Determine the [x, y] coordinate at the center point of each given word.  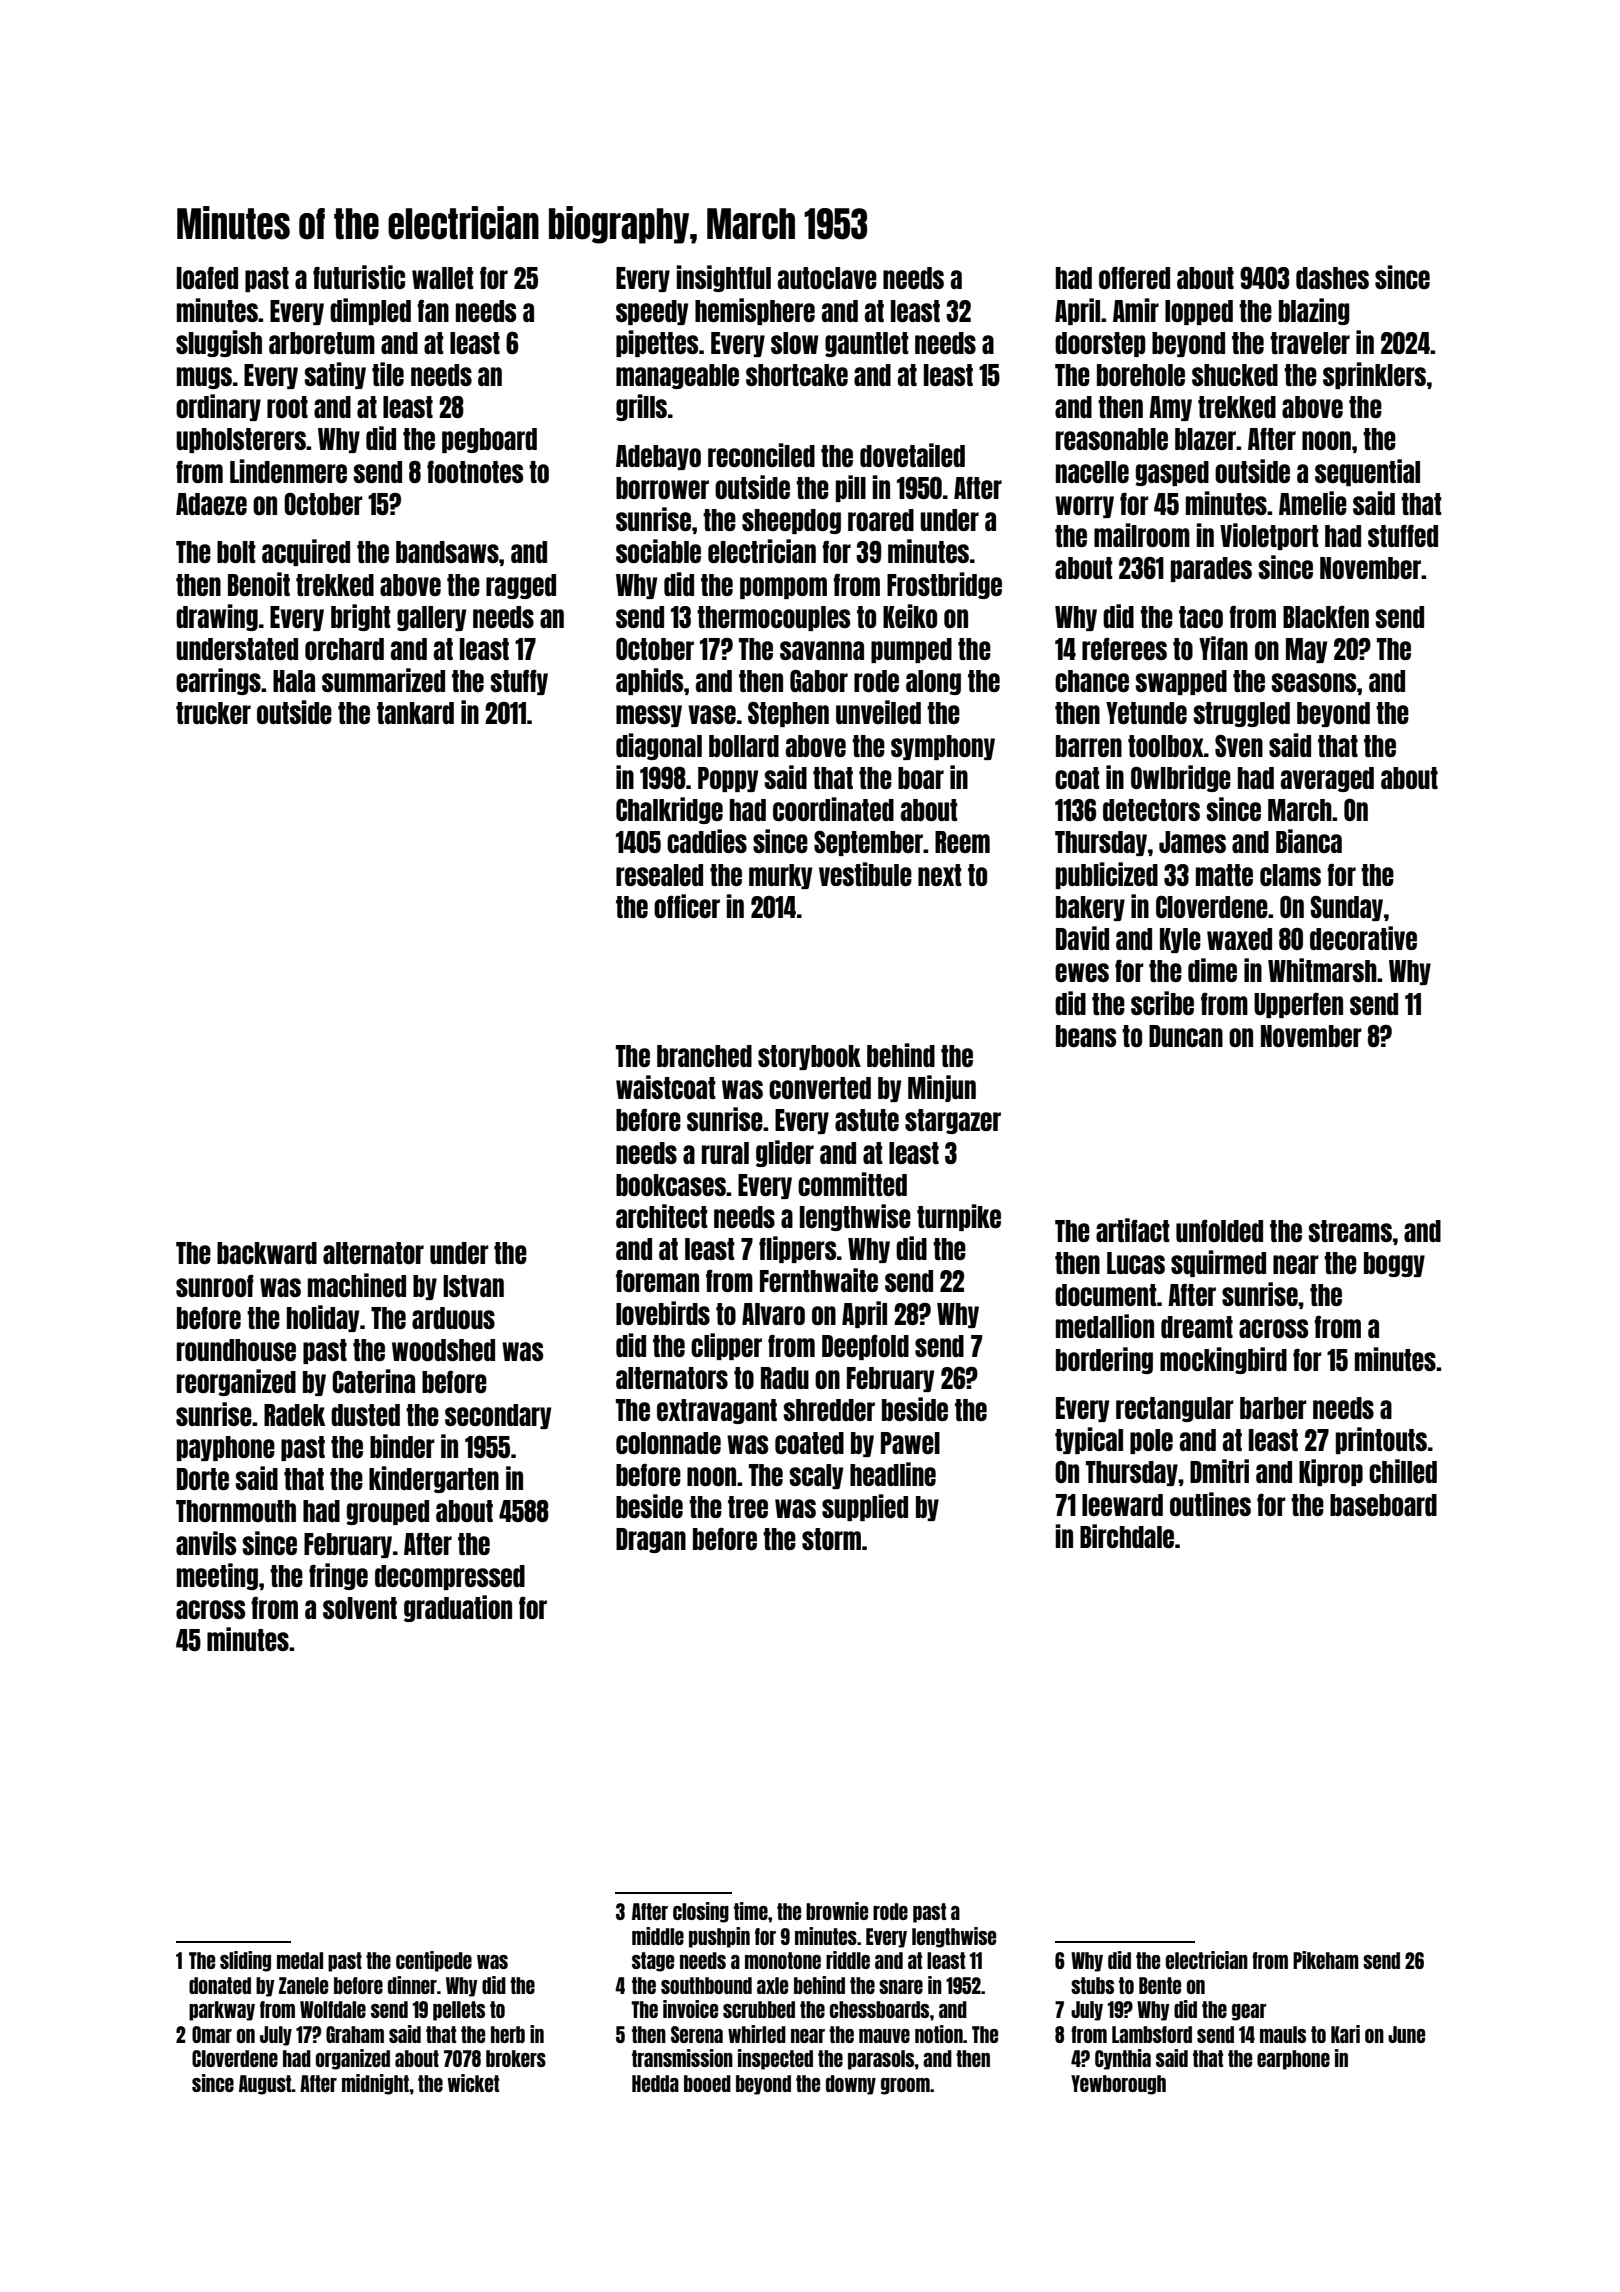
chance [1092, 681]
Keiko [910, 616]
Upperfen [1298, 1005]
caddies [707, 841]
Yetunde [1146, 713]
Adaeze [211, 504]
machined [357, 1285]
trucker [213, 713]
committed [852, 1184]
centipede [434, 1961]
